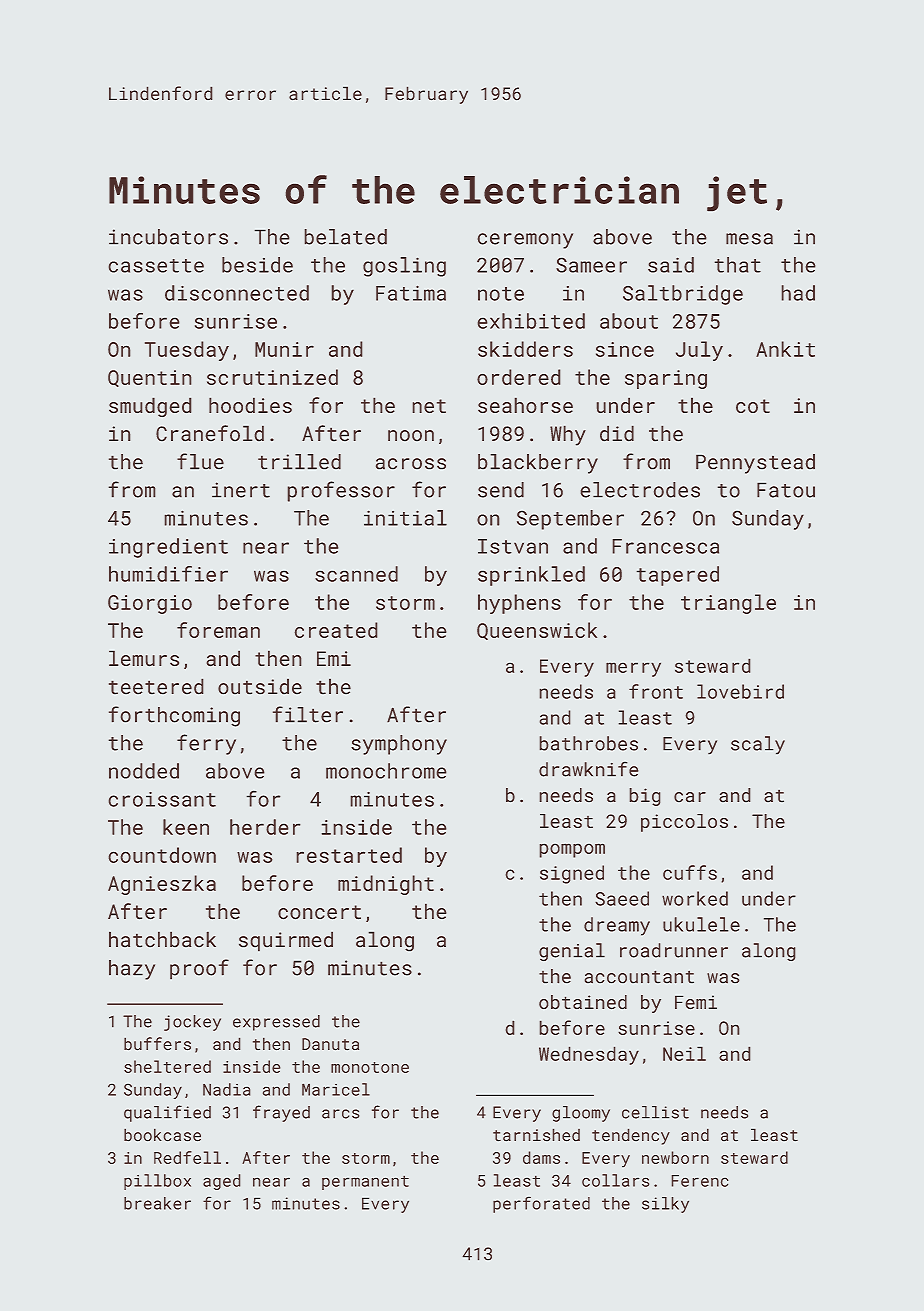  What do you see at coordinates (187, 1157) in the screenshot?
I see `Redfell` at bounding box center [187, 1157].
